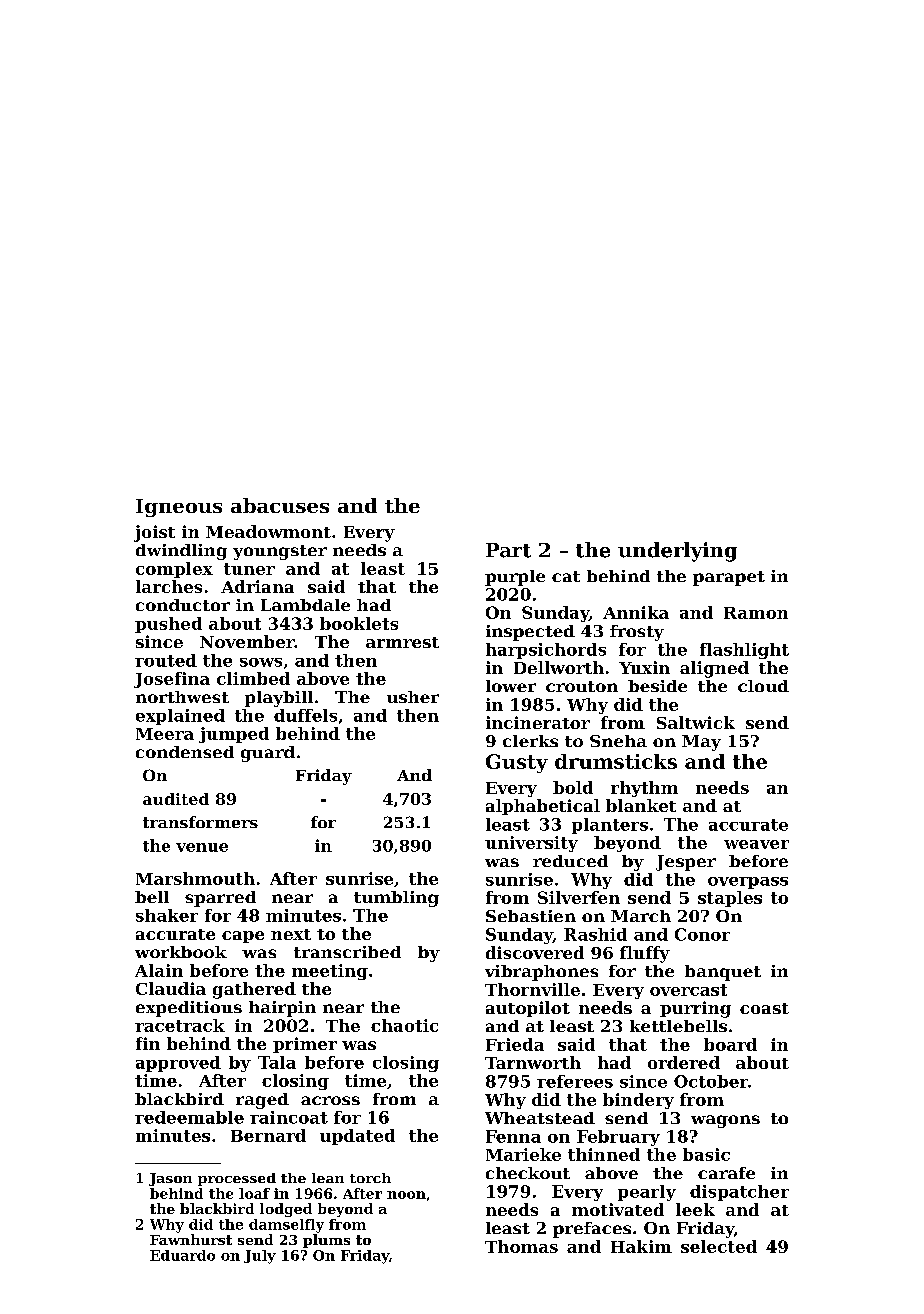  Describe the element at coordinates (253, 678) in the screenshot. I see `climbed` at that location.
